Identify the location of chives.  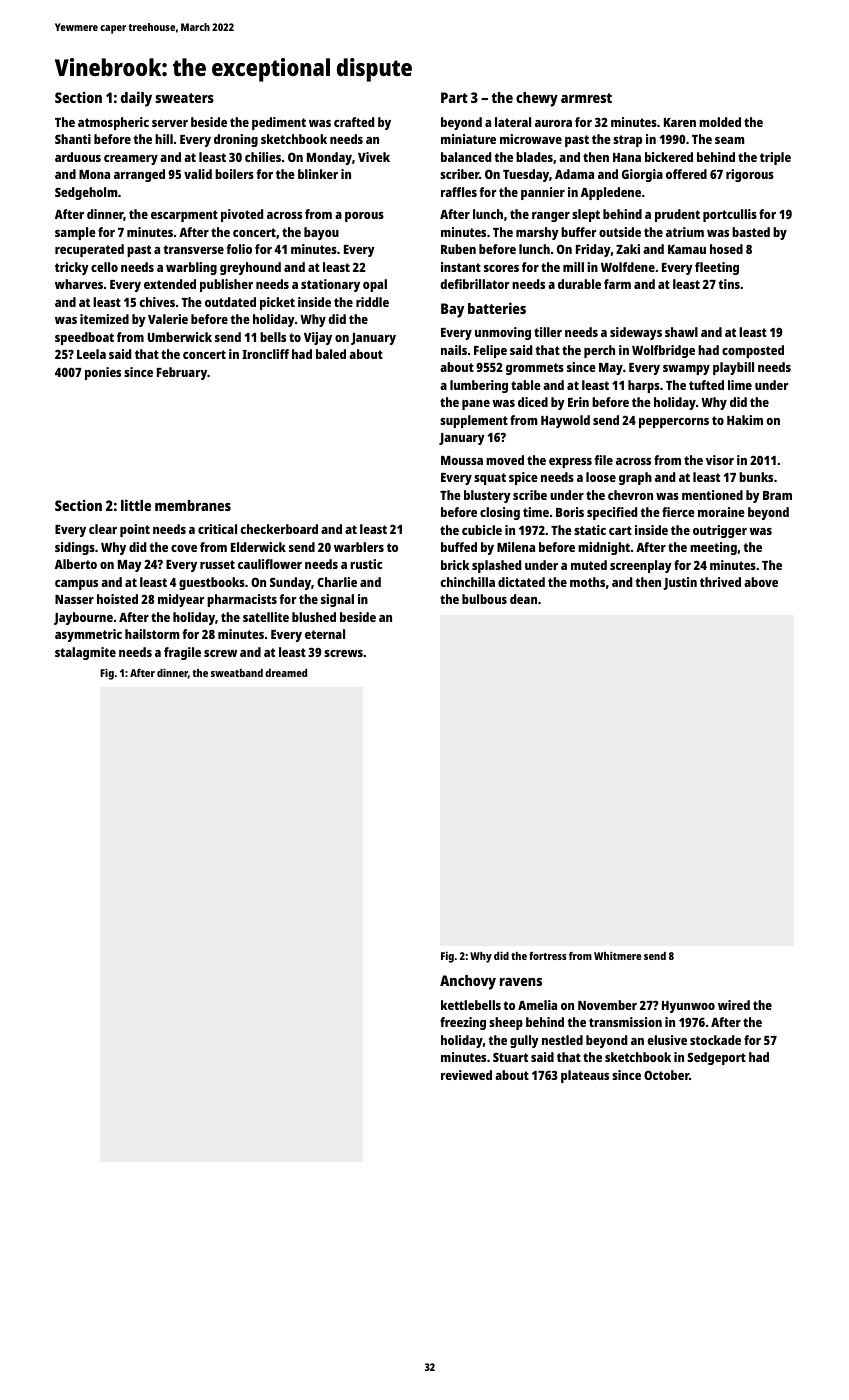
(157, 302).
